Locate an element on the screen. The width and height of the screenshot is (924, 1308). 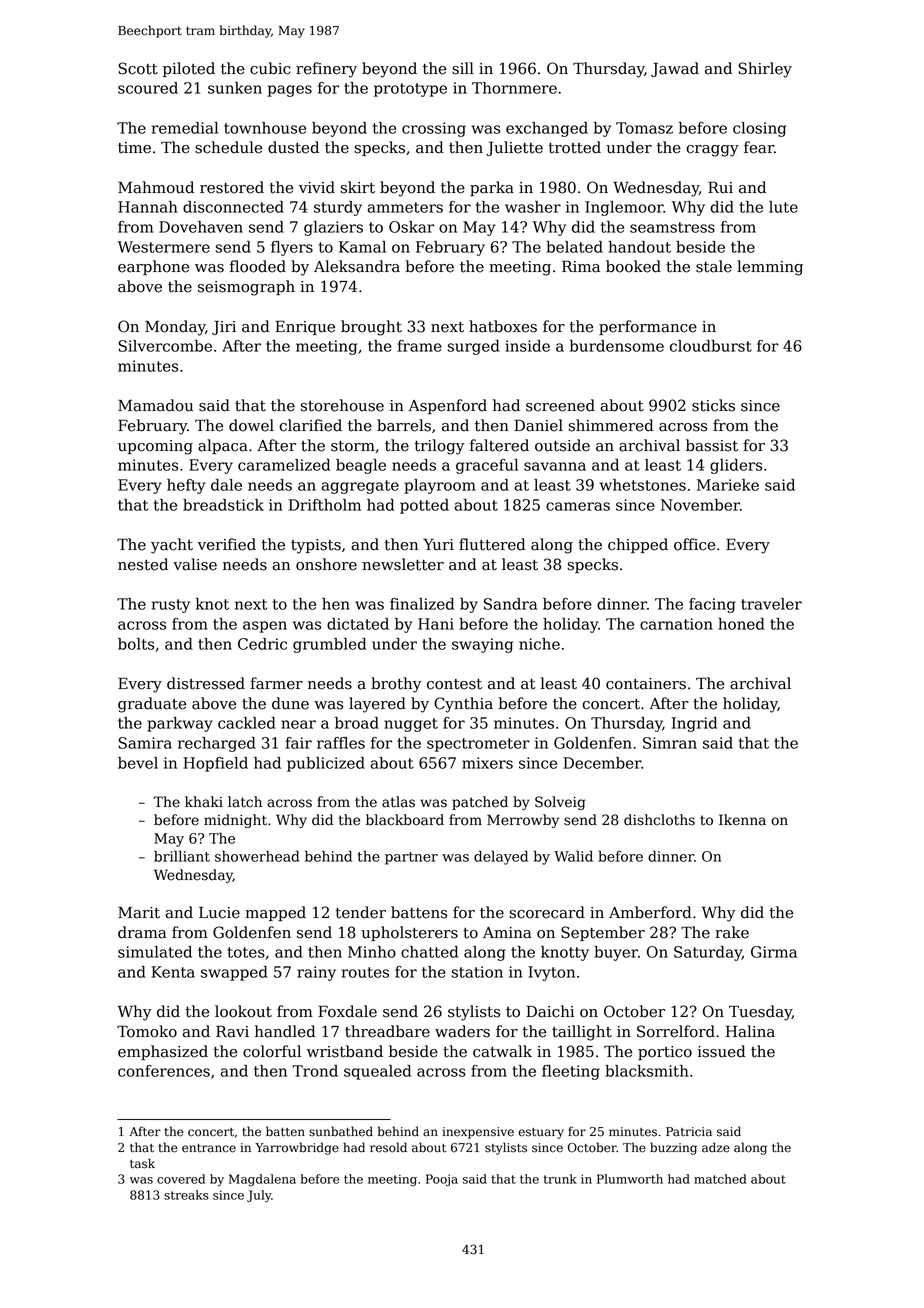
refinery is located at coordinates (326, 70).
